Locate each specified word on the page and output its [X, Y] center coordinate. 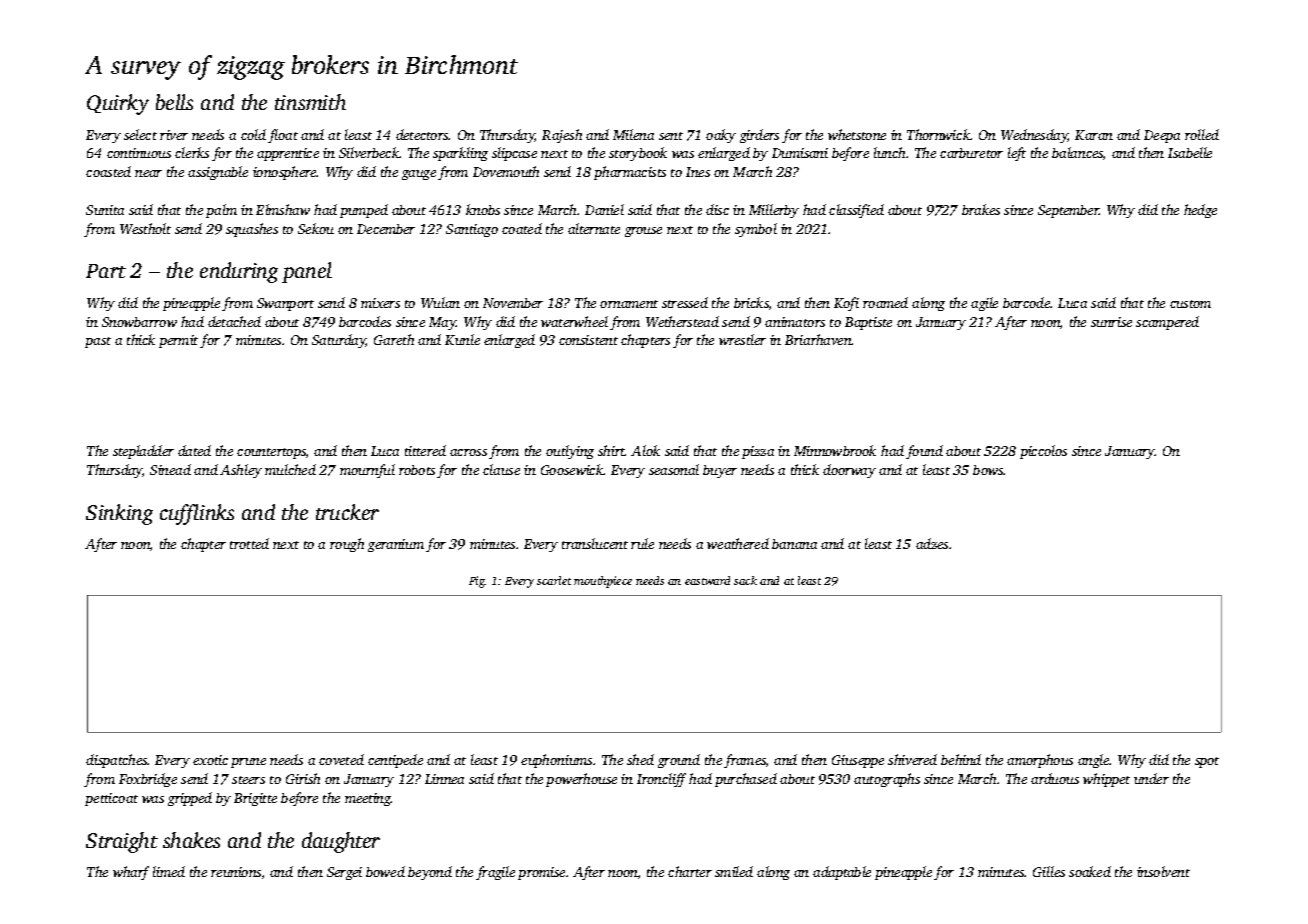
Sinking [119, 514]
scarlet [554, 580]
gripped [190, 799]
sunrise [1111, 322]
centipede [395, 761]
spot [1207, 762]
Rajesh [562, 136]
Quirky [118, 104]
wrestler [742, 339]
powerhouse [581, 780]
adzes [932, 543]
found [924, 452]
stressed [685, 302]
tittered [425, 450]
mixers [380, 303]
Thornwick [938, 134]
